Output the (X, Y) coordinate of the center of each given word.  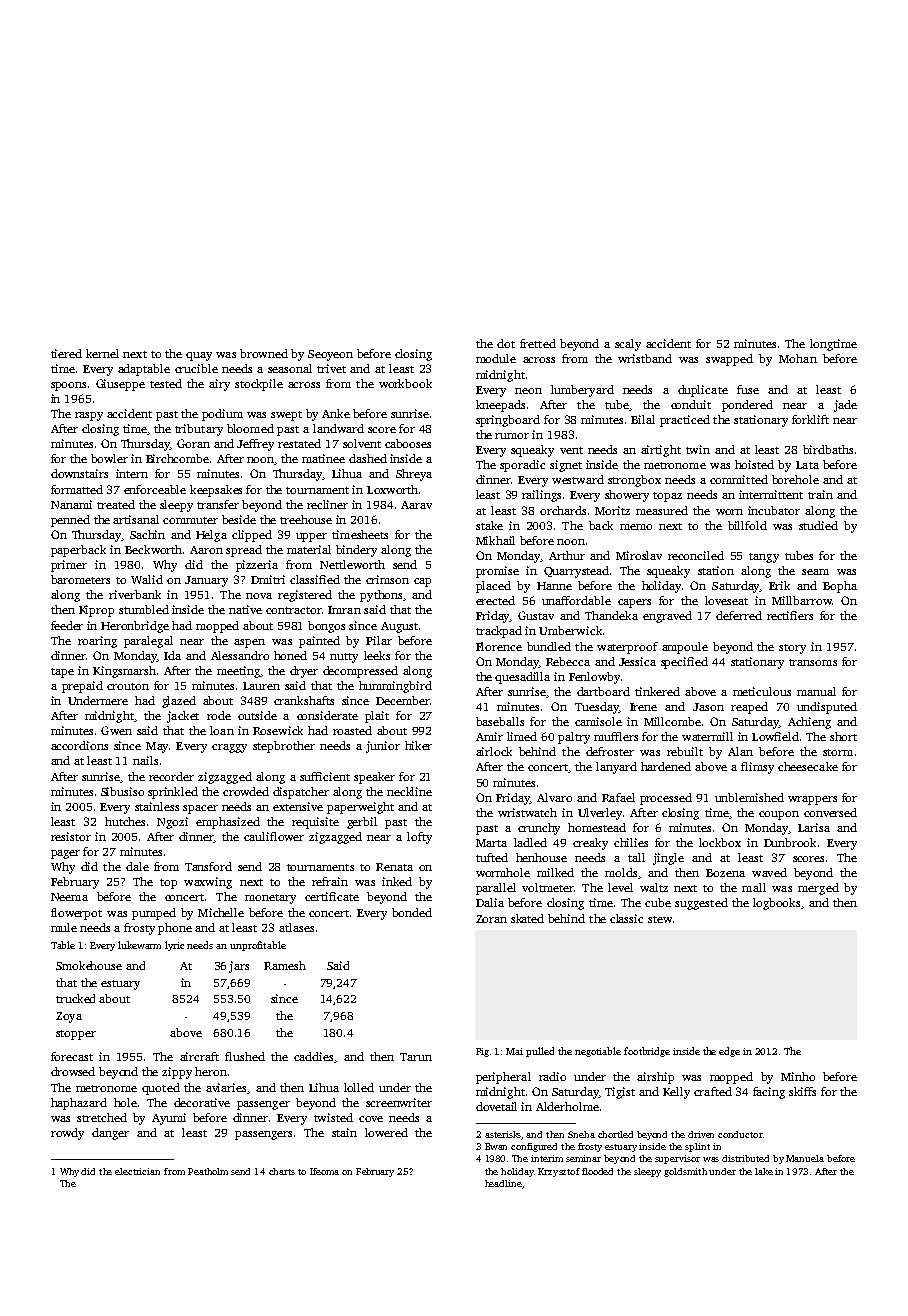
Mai (514, 1051)
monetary (270, 899)
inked (397, 881)
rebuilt (685, 751)
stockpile (259, 385)
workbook (405, 383)
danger (110, 1134)
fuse (748, 389)
